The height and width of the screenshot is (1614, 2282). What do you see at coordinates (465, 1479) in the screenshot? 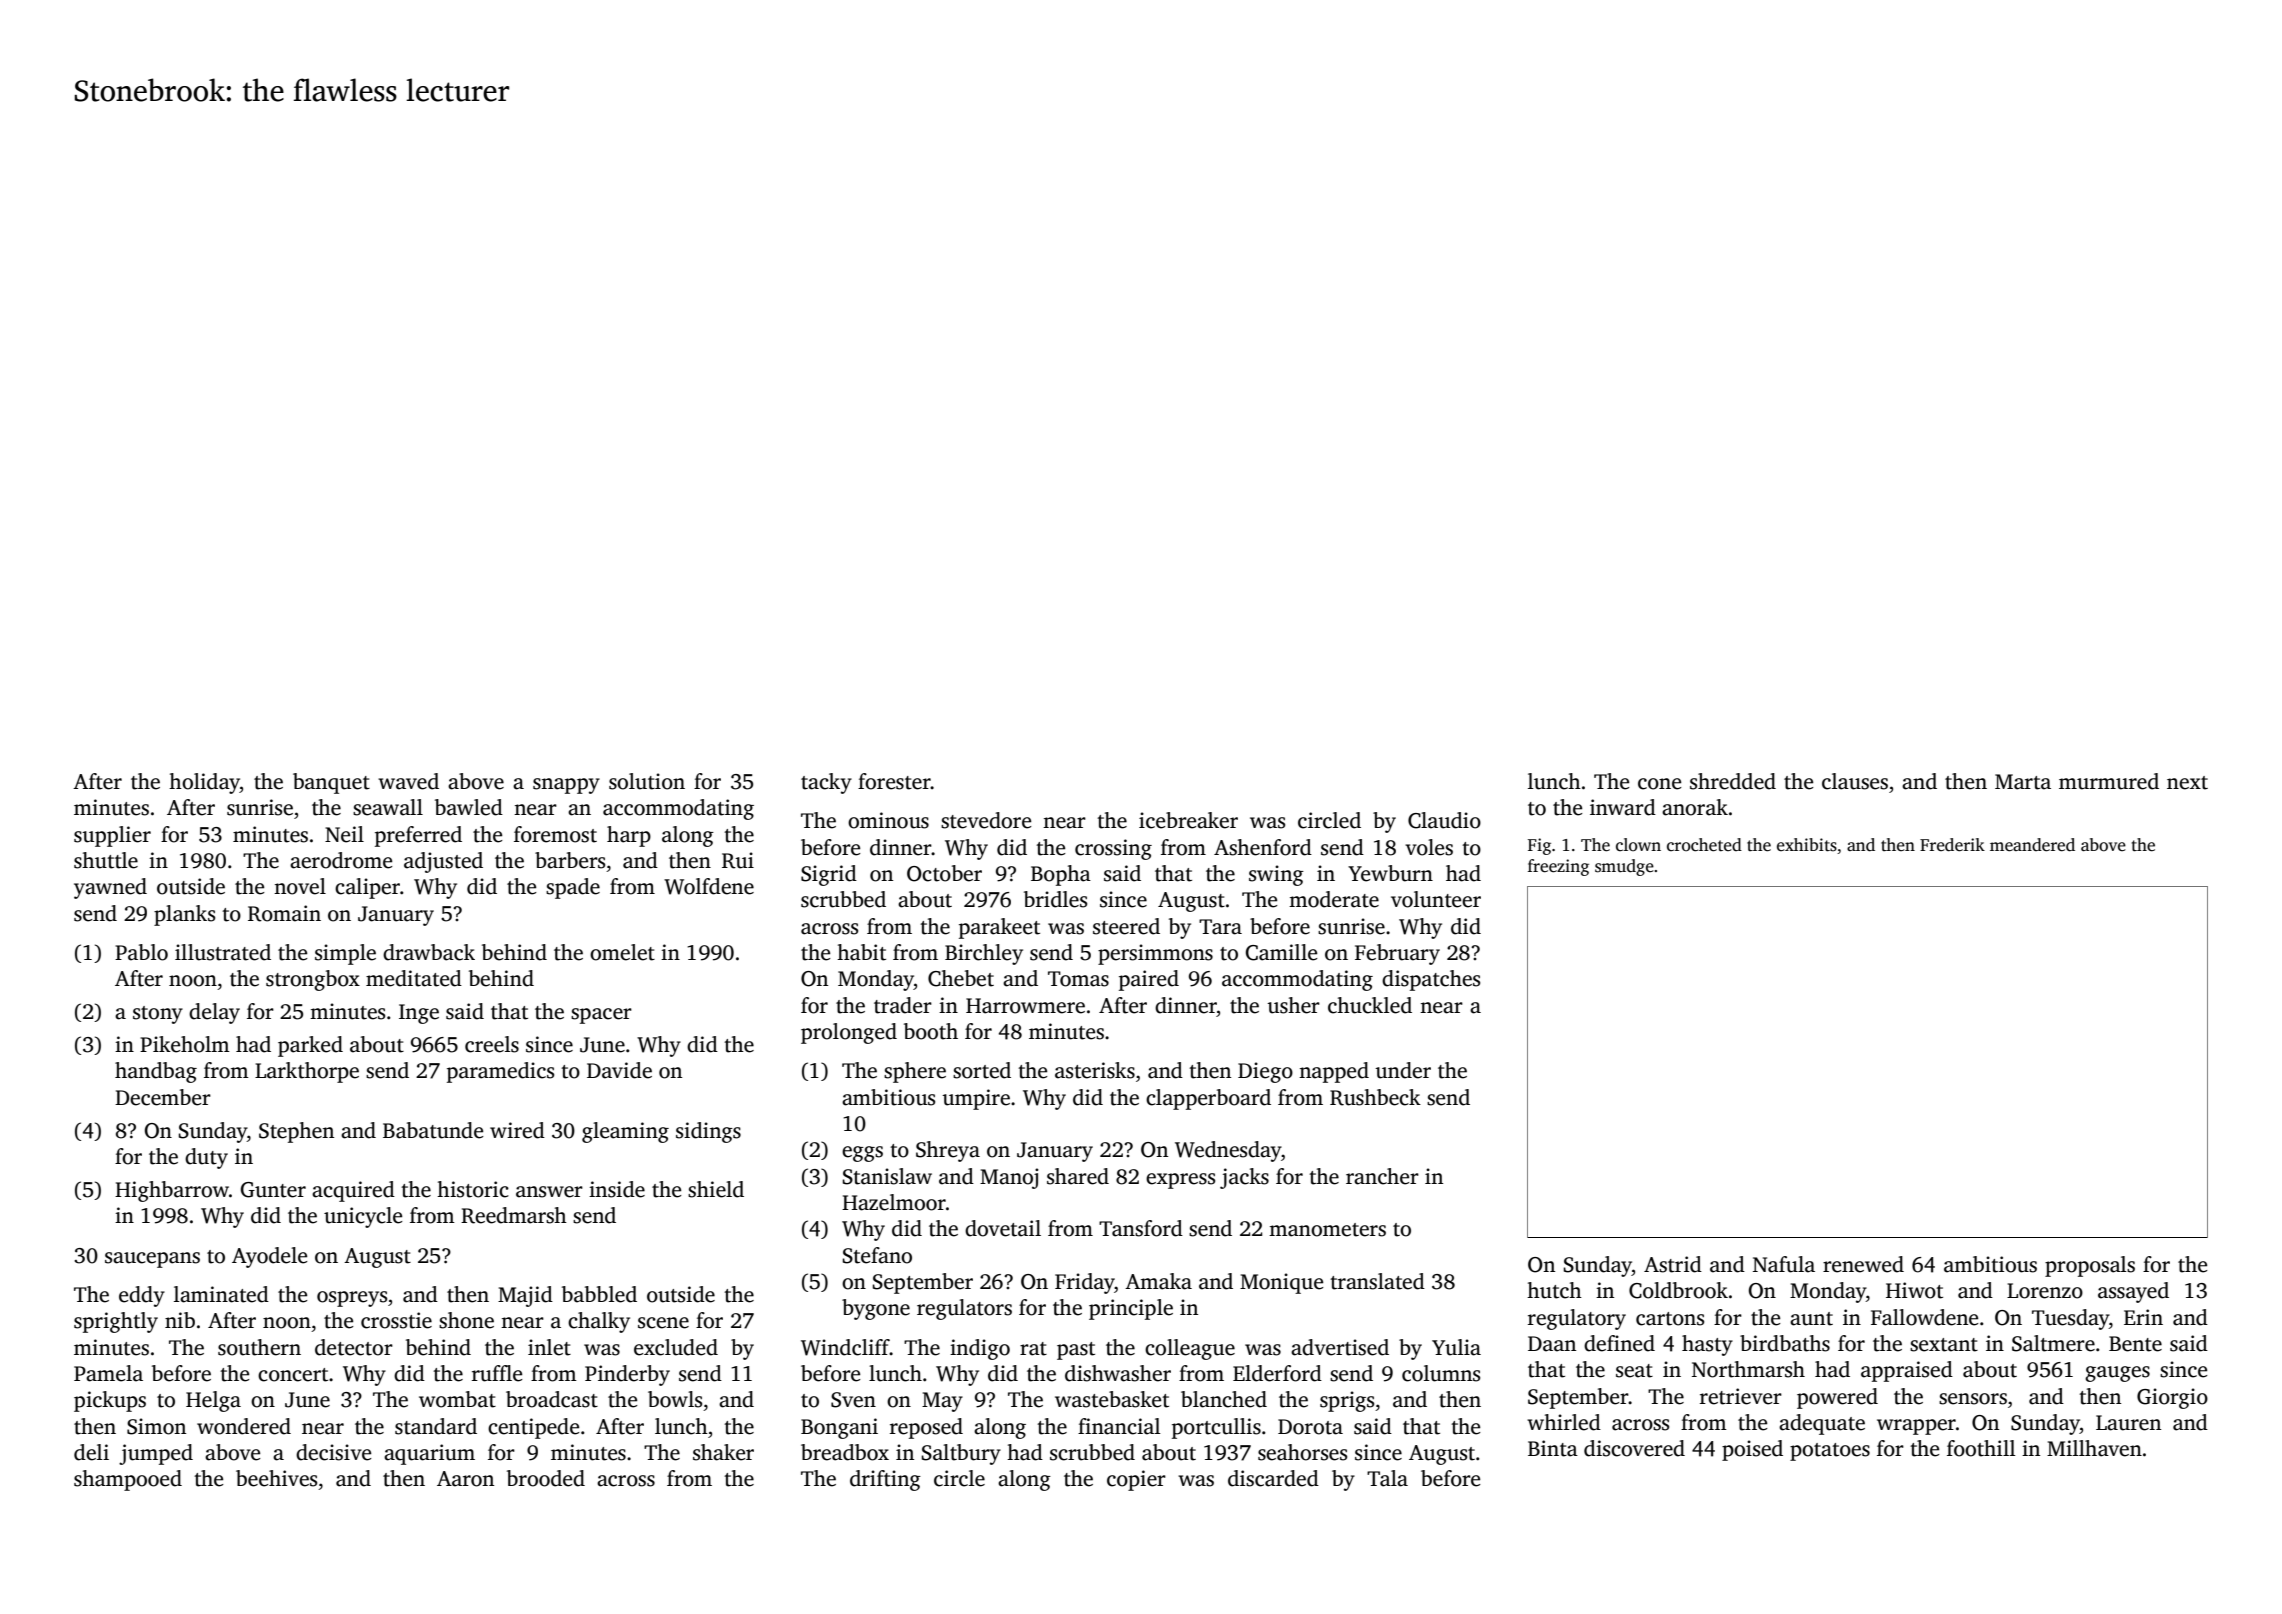
I see `Aaron` at bounding box center [465, 1479].
